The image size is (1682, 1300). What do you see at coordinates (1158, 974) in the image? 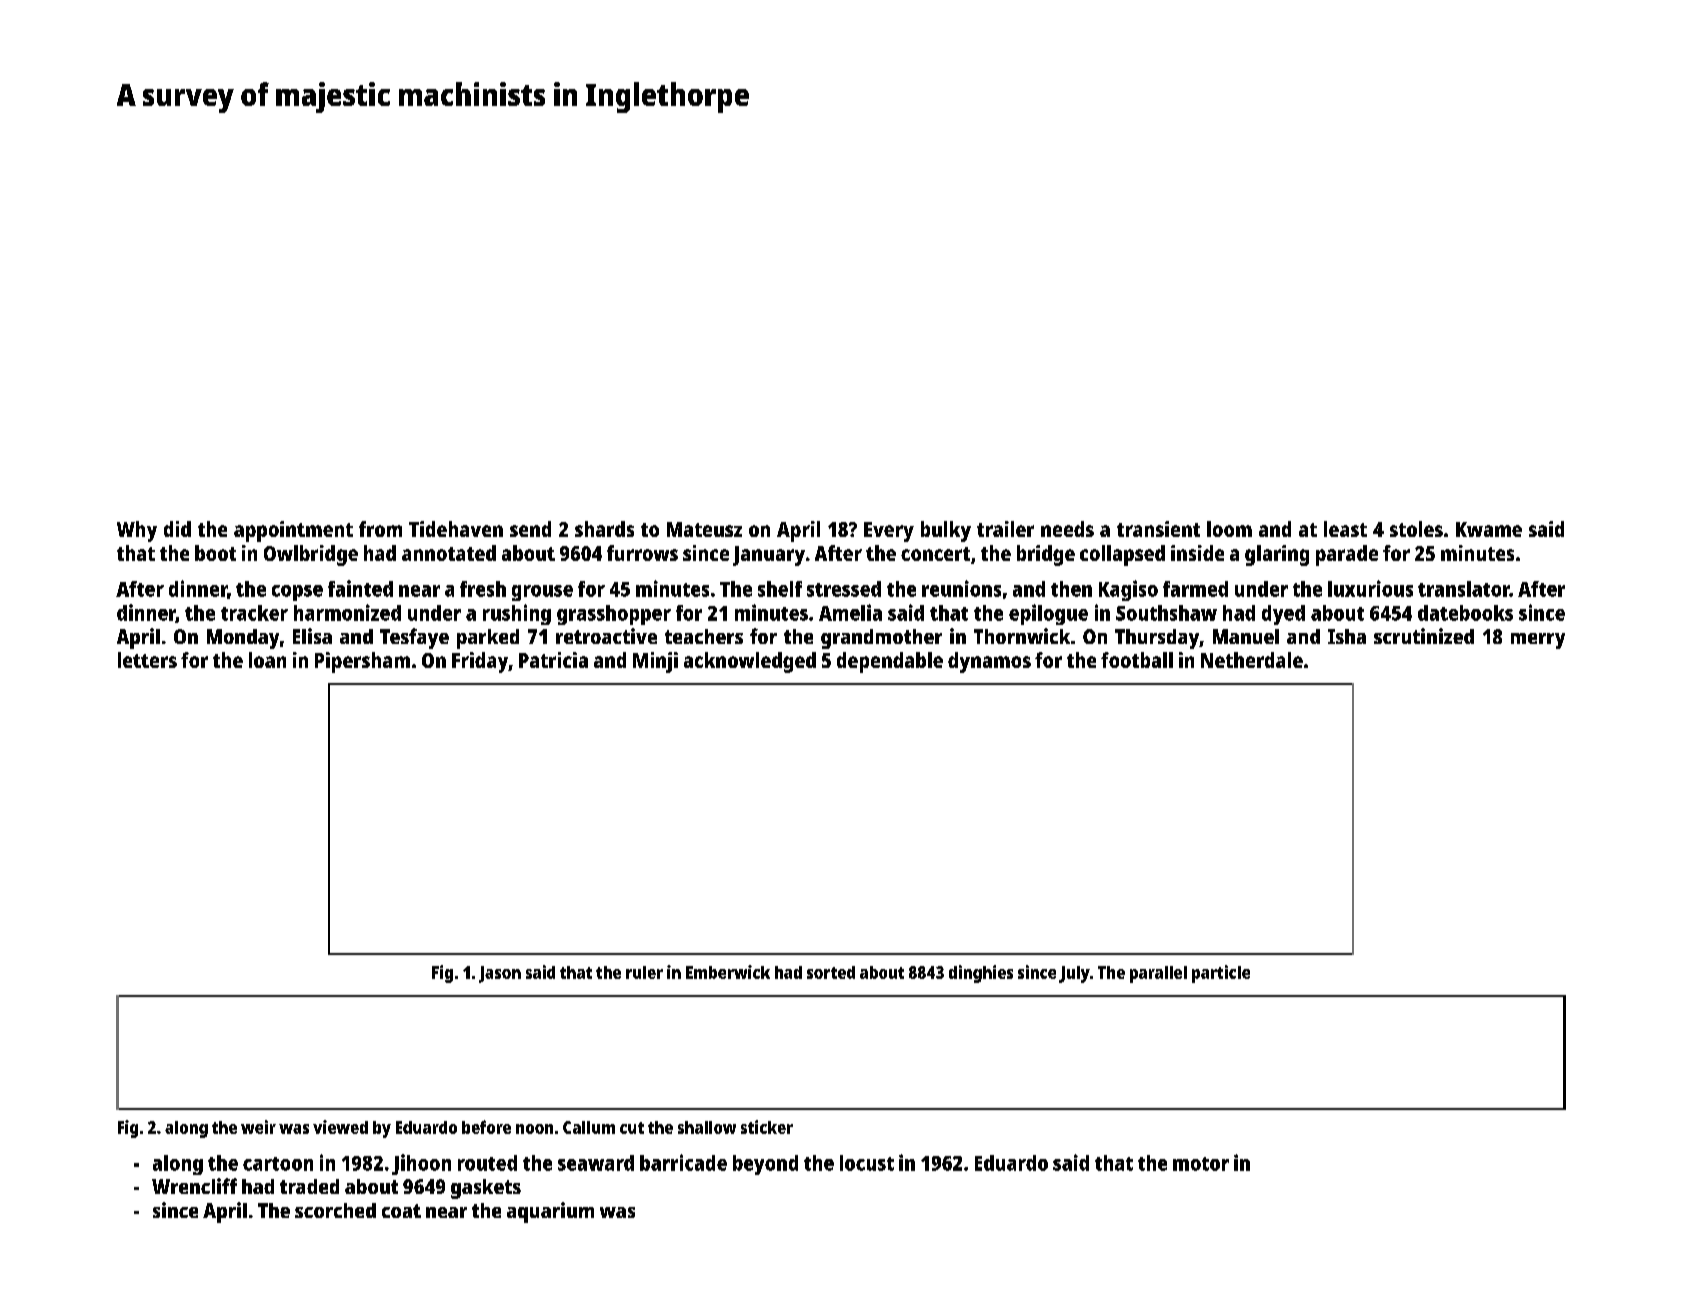
I see `parallel` at bounding box center [1158, 974].
